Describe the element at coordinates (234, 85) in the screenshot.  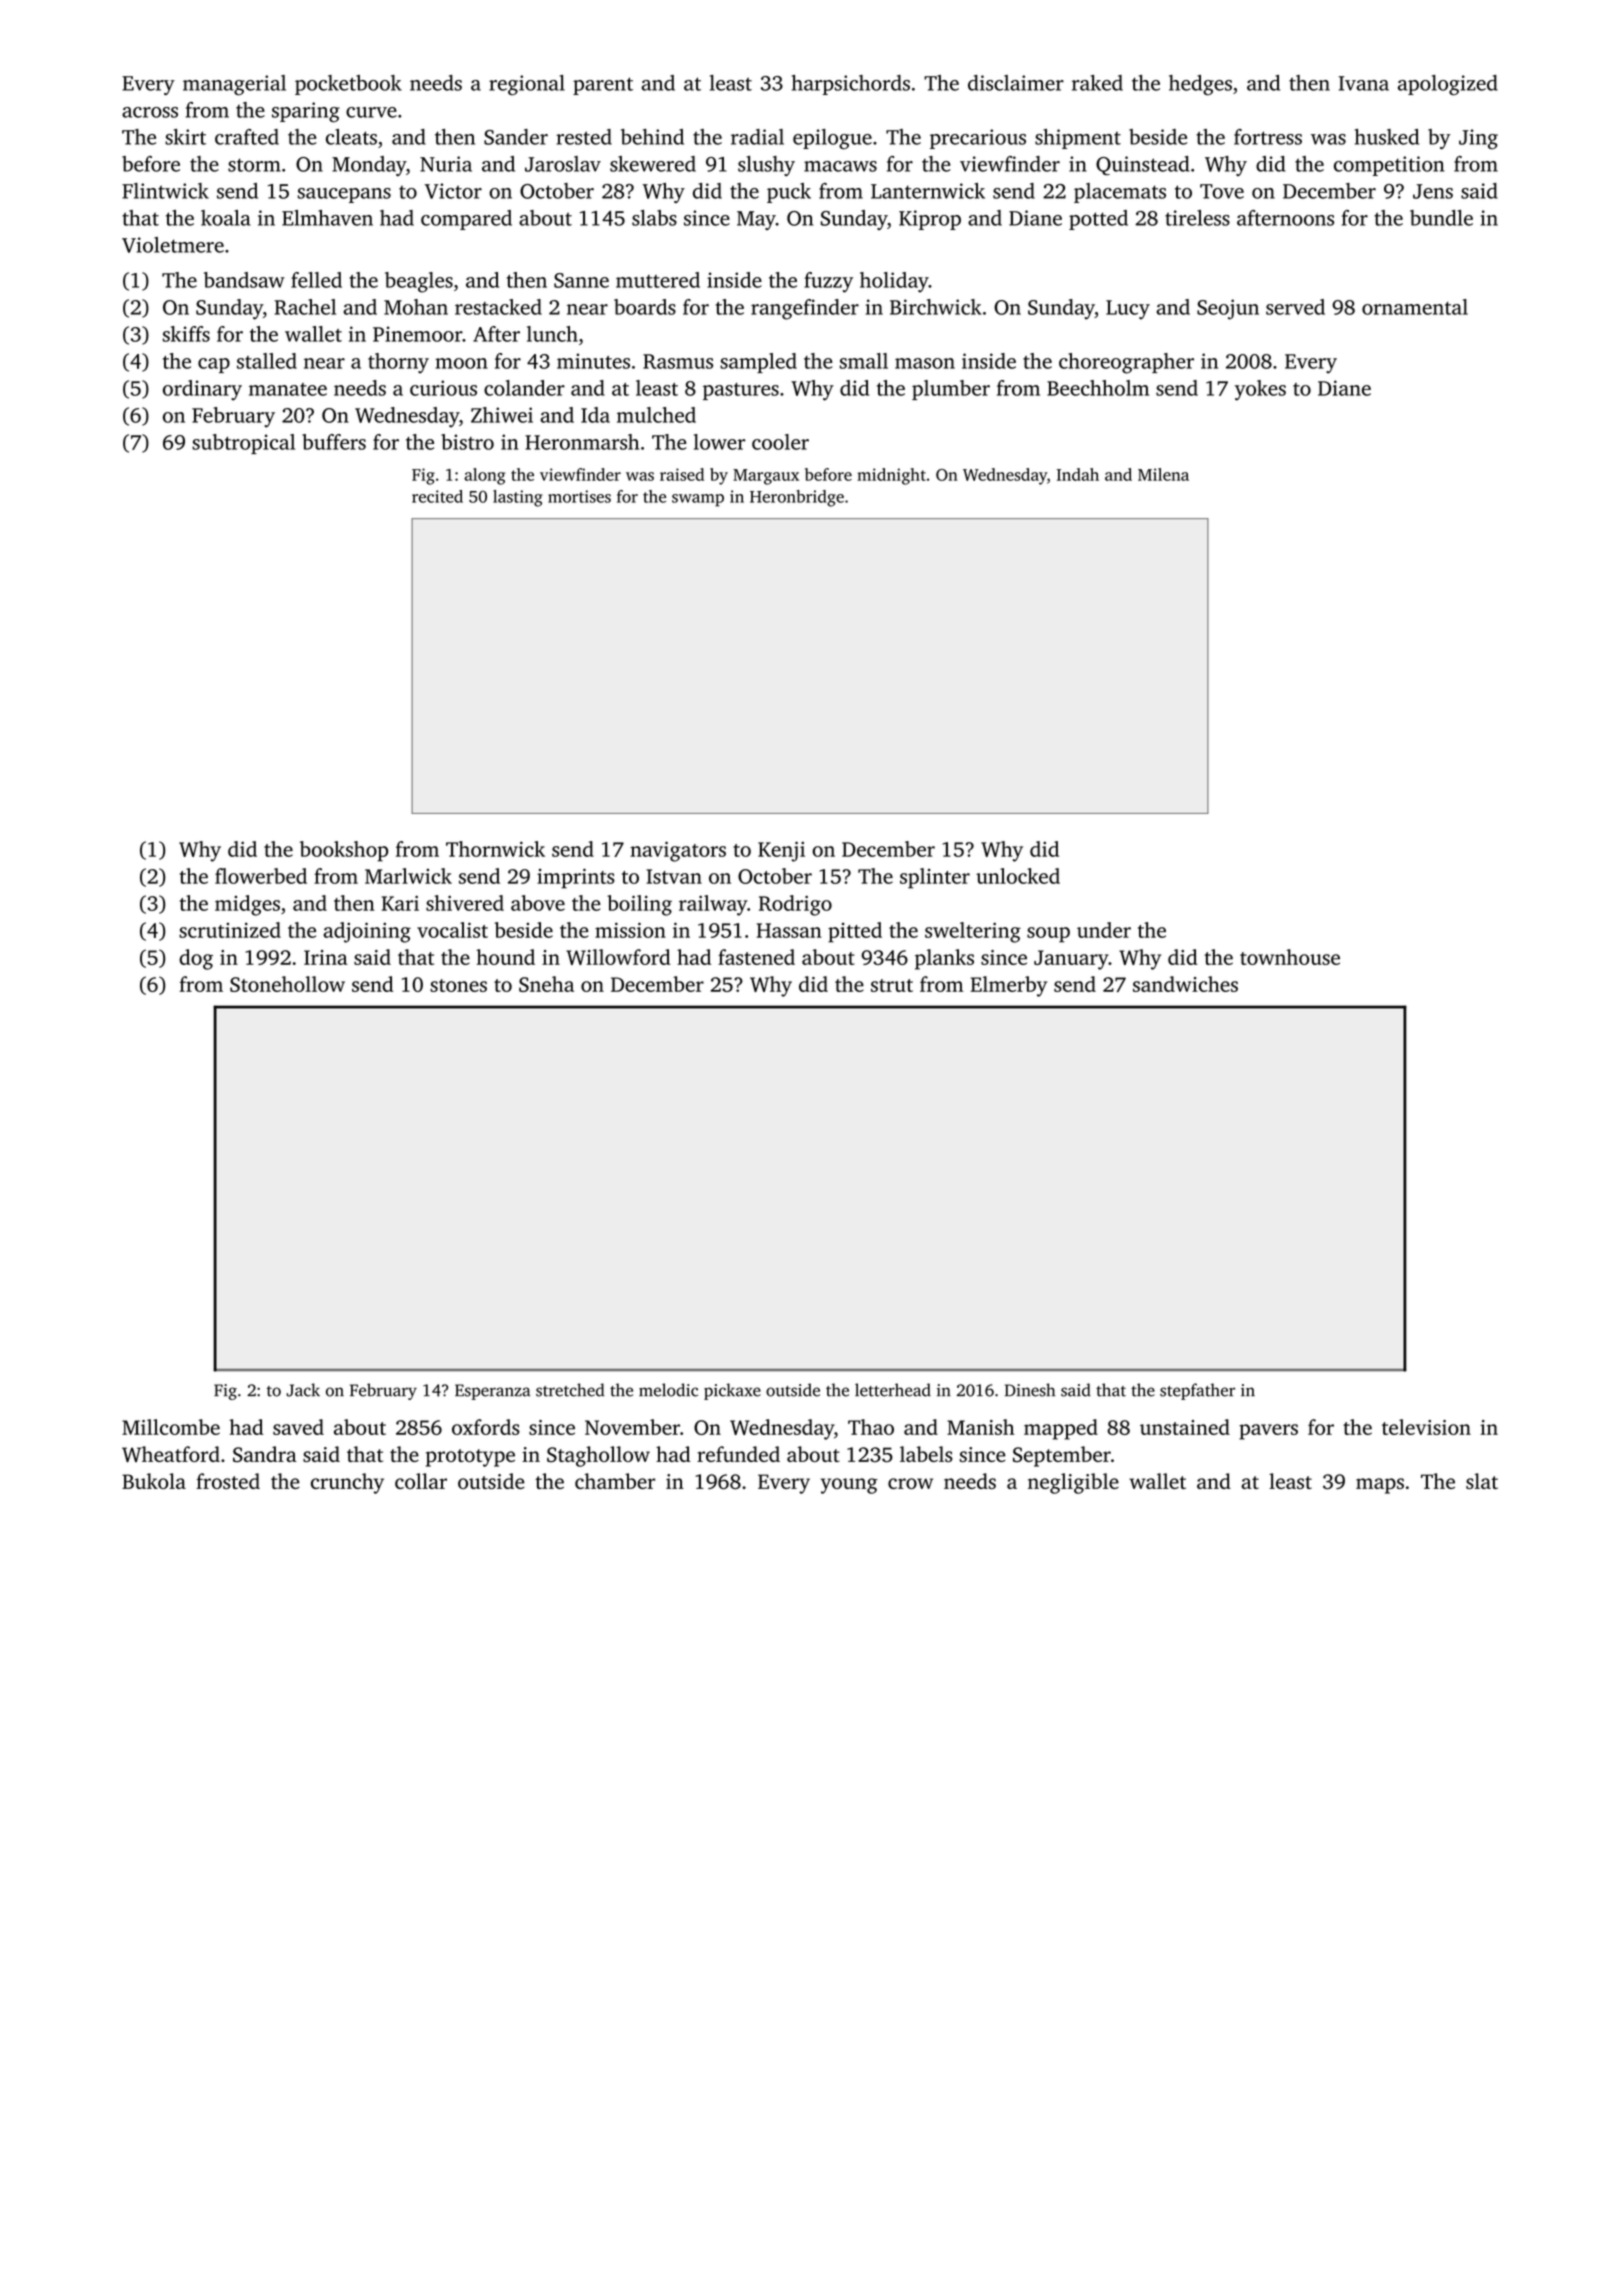
I see `managerial` at that location.
